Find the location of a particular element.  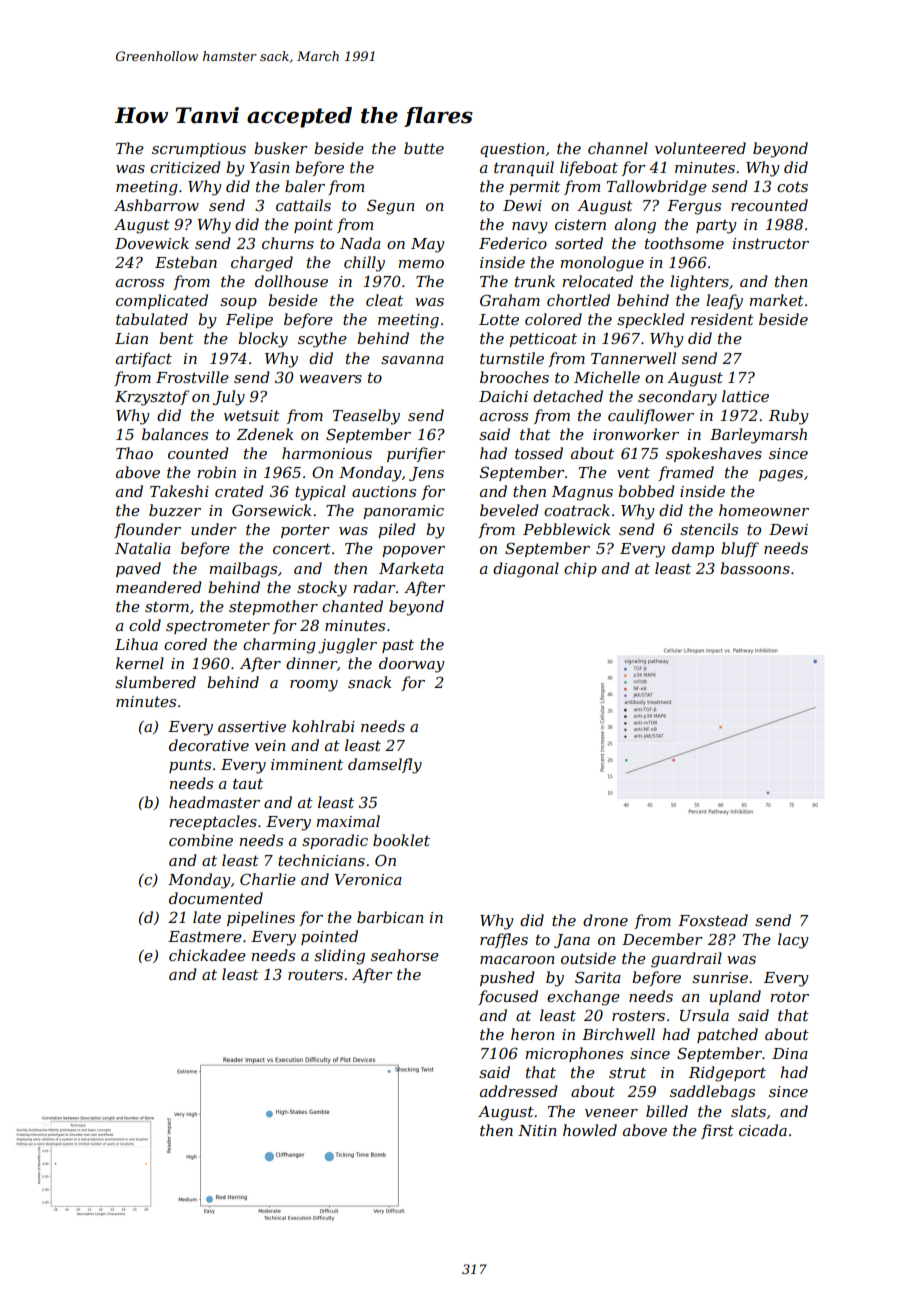

scrumptious is located at coordinates (199, 150).
